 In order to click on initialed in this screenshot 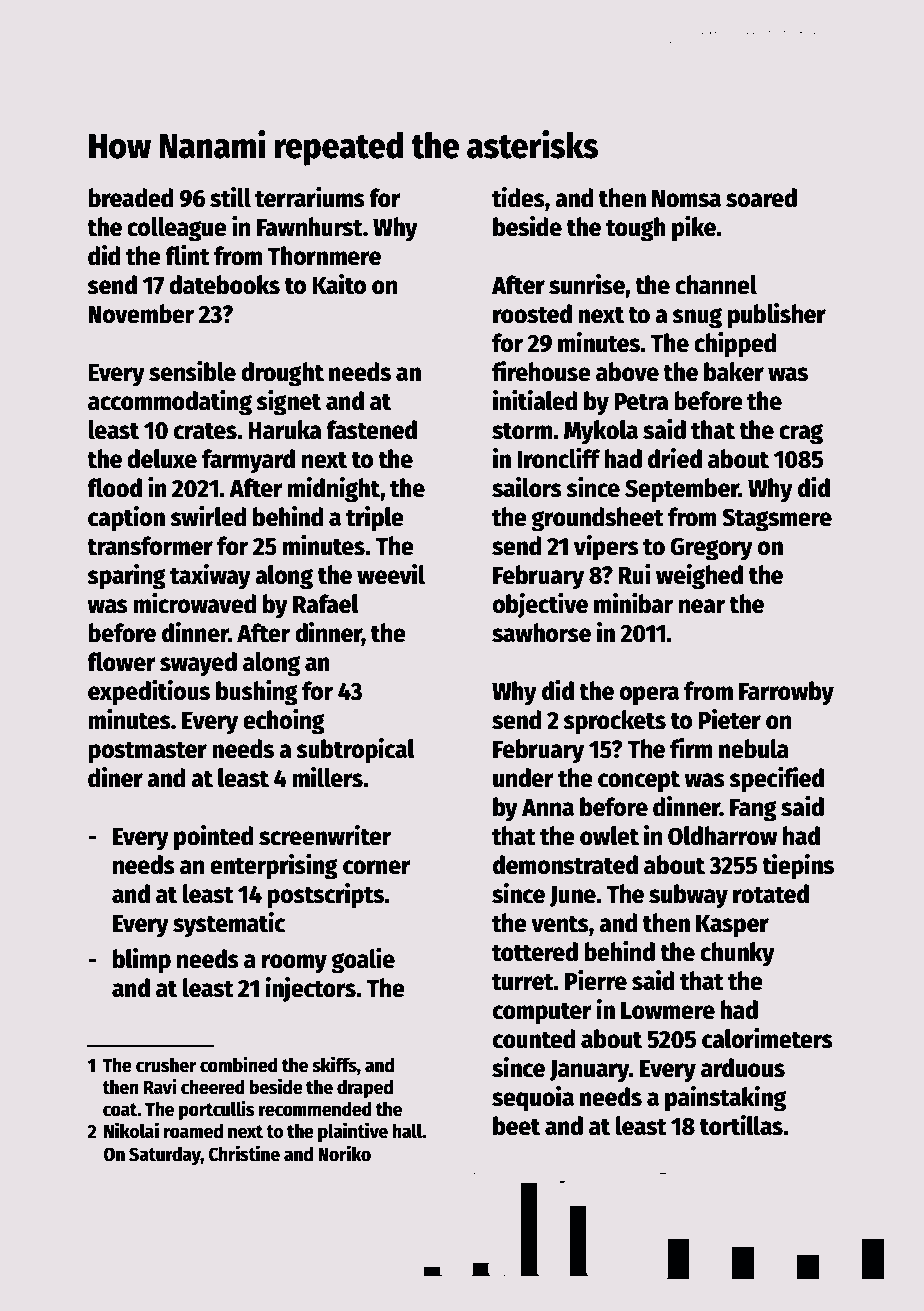, I will do `click(535, 400)`.
